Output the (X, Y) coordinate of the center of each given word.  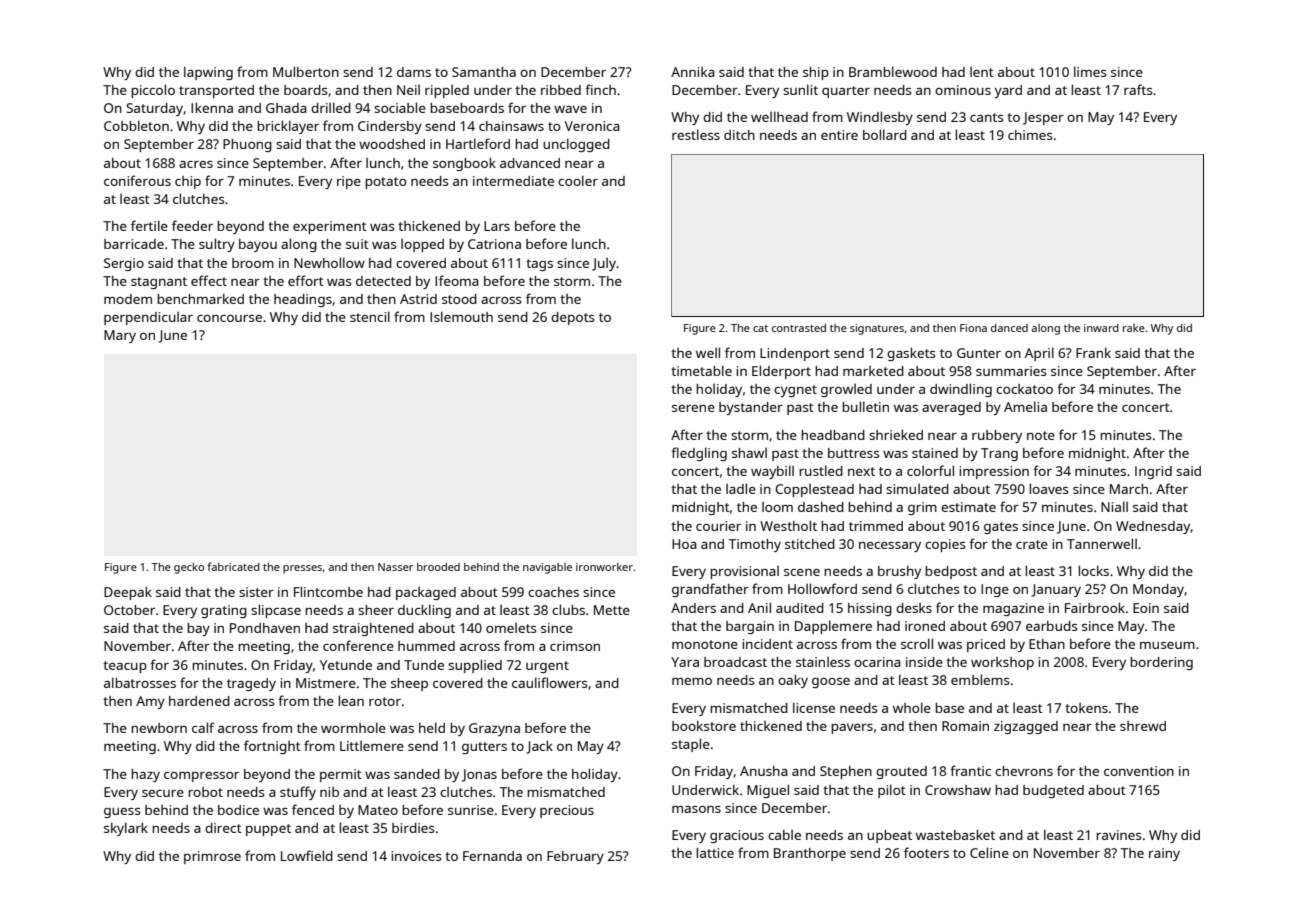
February (575, 857)
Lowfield (307, 855)
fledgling (699, 454)
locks (1093, 570)
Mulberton (306, 71)
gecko (189, 568)
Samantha (484, 72)
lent (982, 72)
